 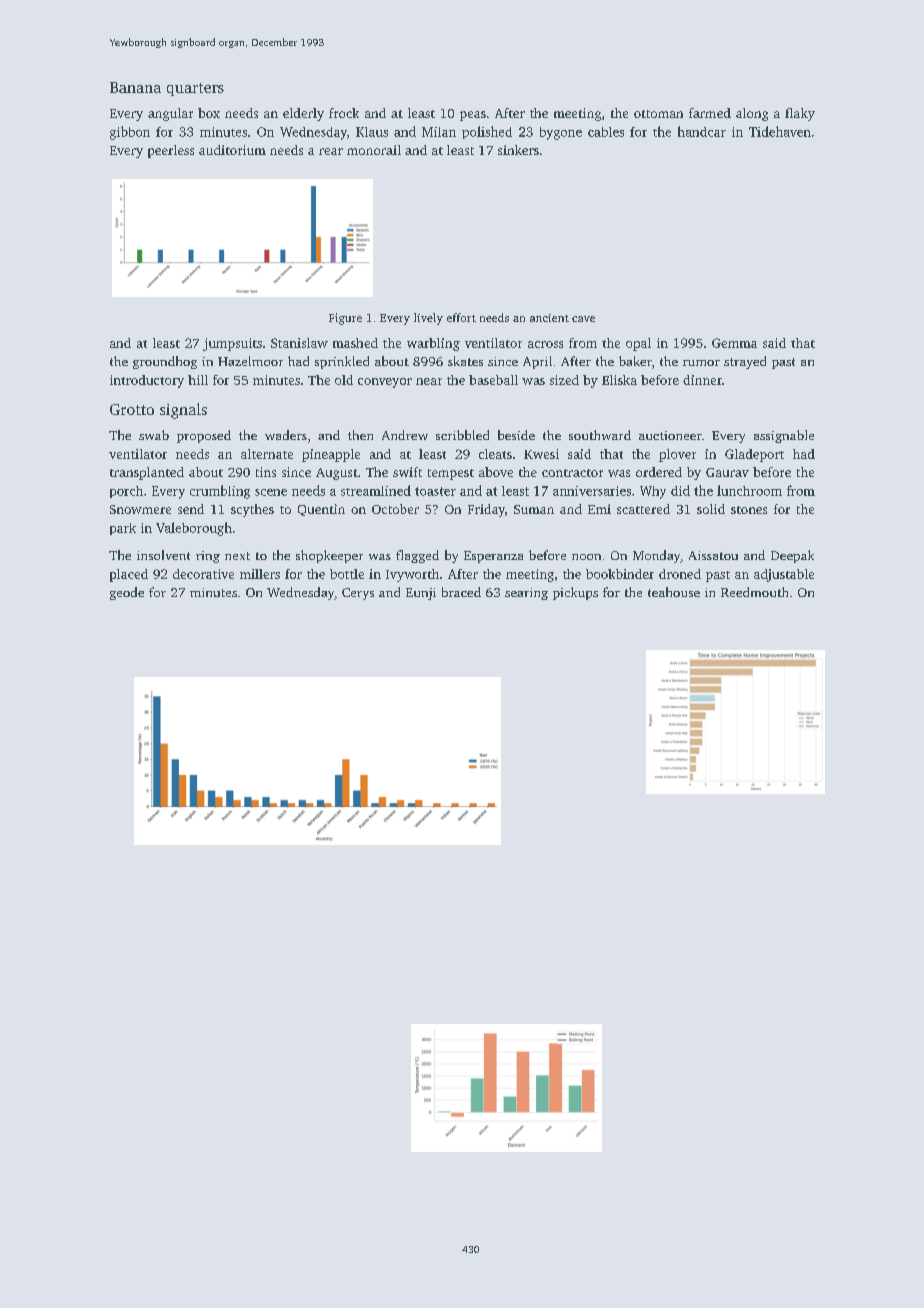 I want to click on Valeborough, so click(x=194, y=529).
